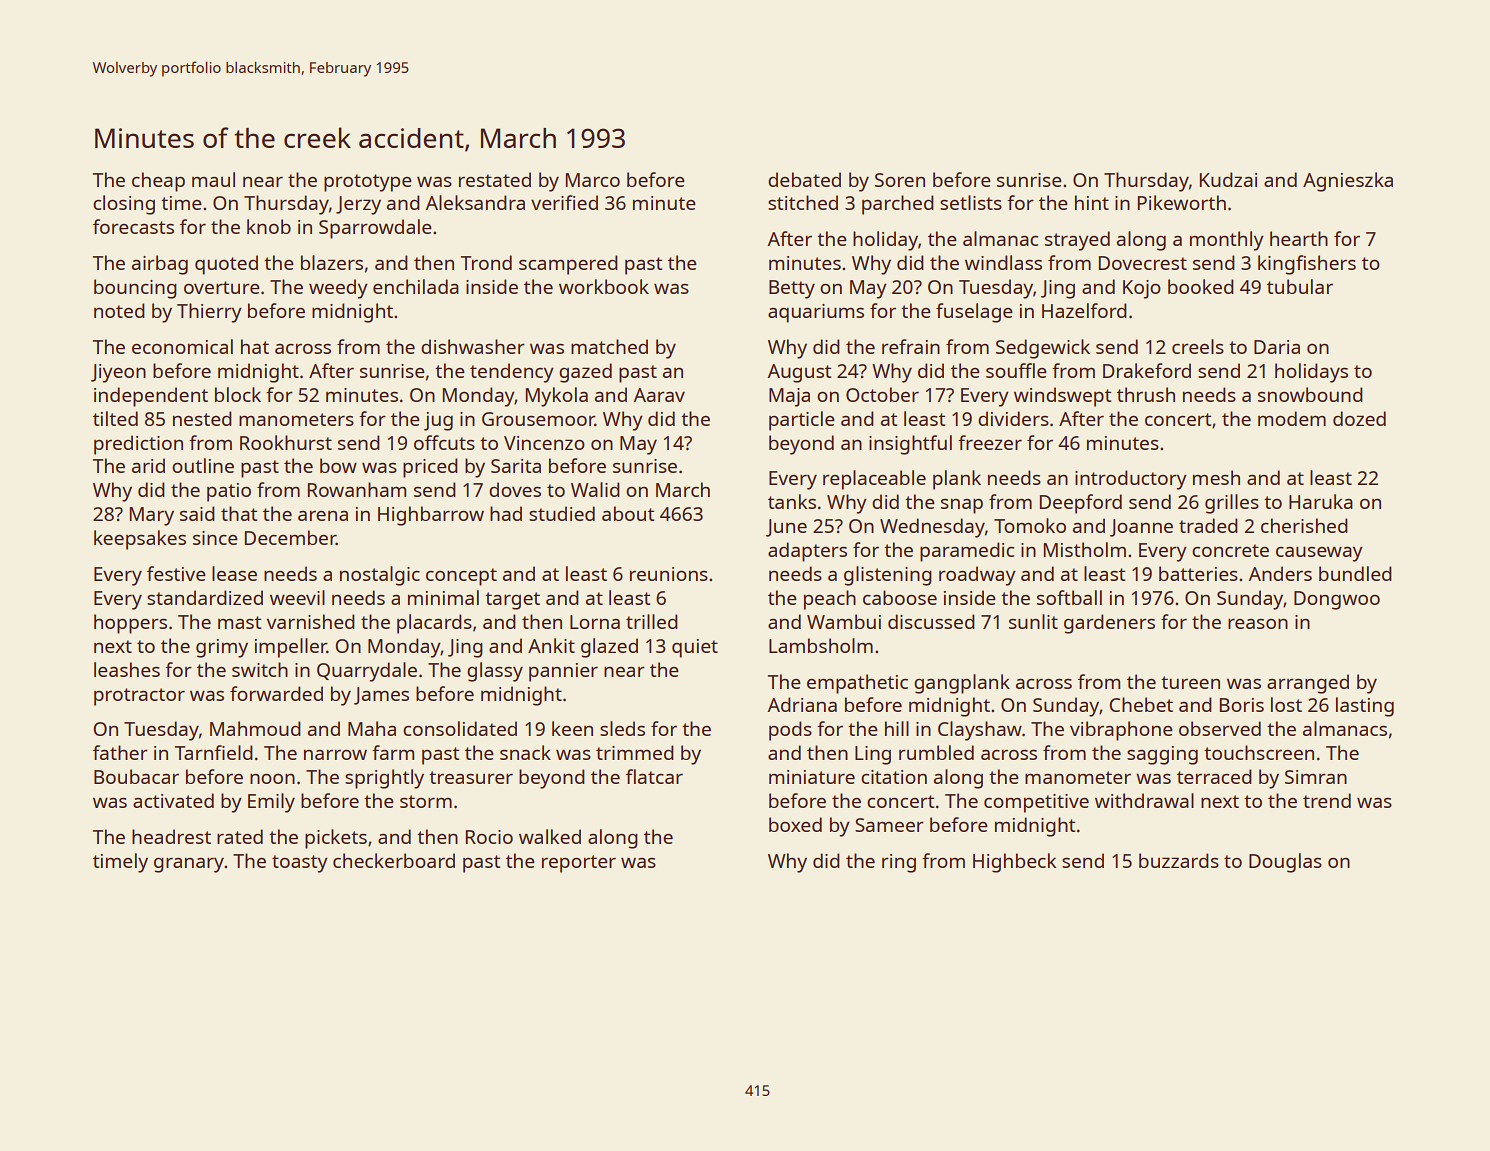  What do you see at coordinates (238, 394) in the document?
I see `block` at bounding box center [238, 394].
